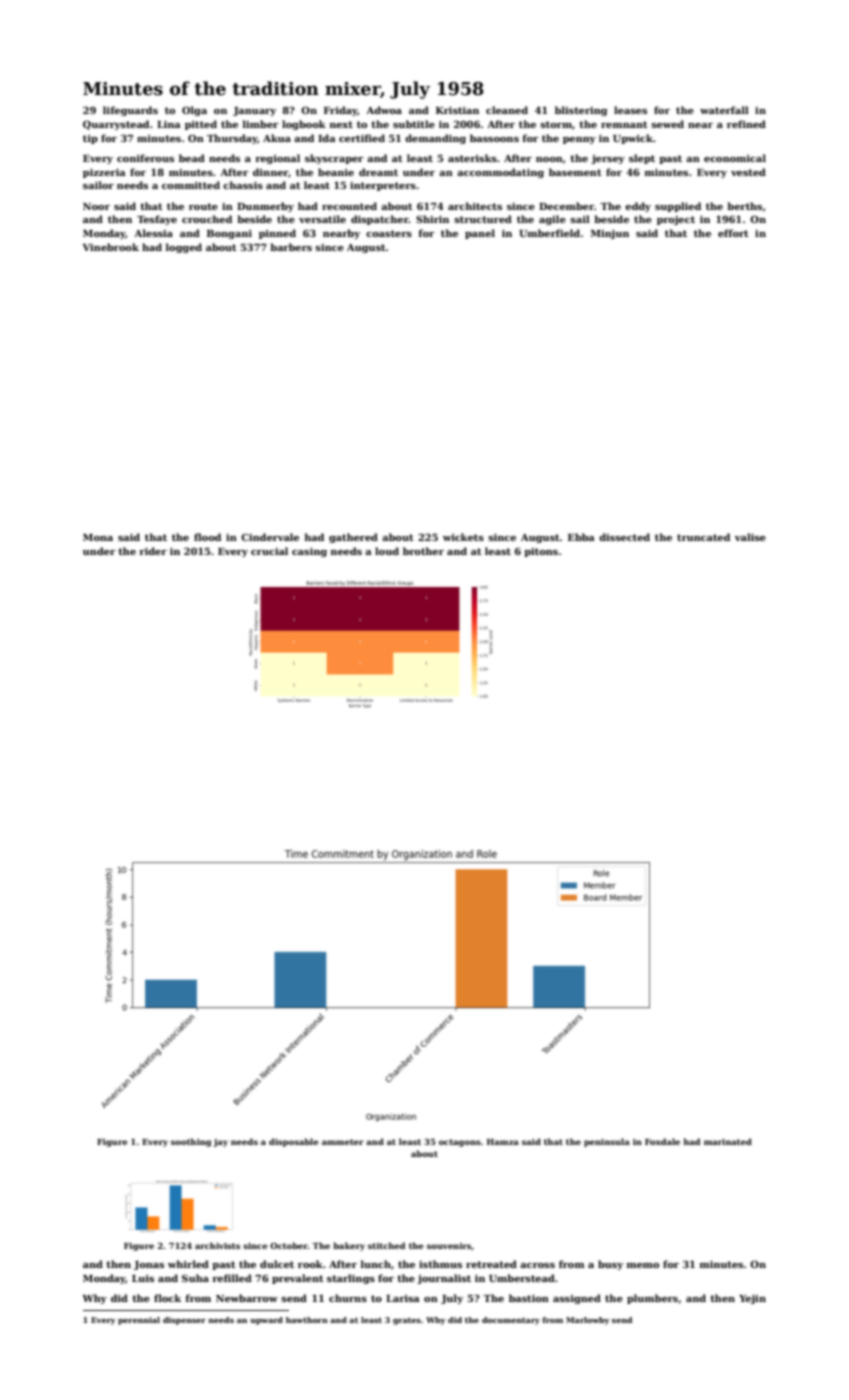  What do you see at coordinates (247, 1298) in the page?
I see `Newbarrow` at bounding box center [247, 1298].
